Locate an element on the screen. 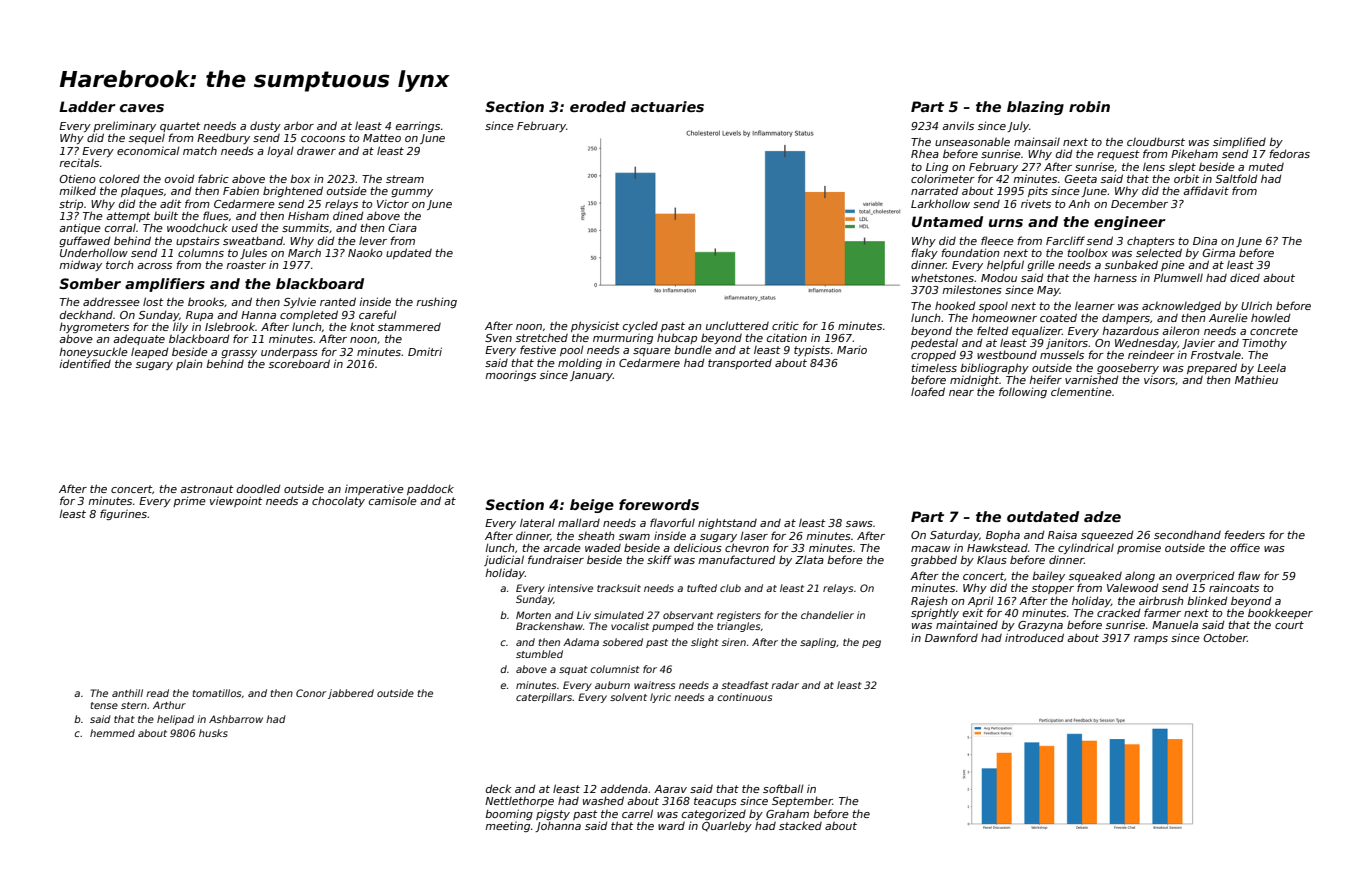 Image resolution: width=1372 pixels, height=887 pixels. Untamed is located at coordinates (947, 221).
